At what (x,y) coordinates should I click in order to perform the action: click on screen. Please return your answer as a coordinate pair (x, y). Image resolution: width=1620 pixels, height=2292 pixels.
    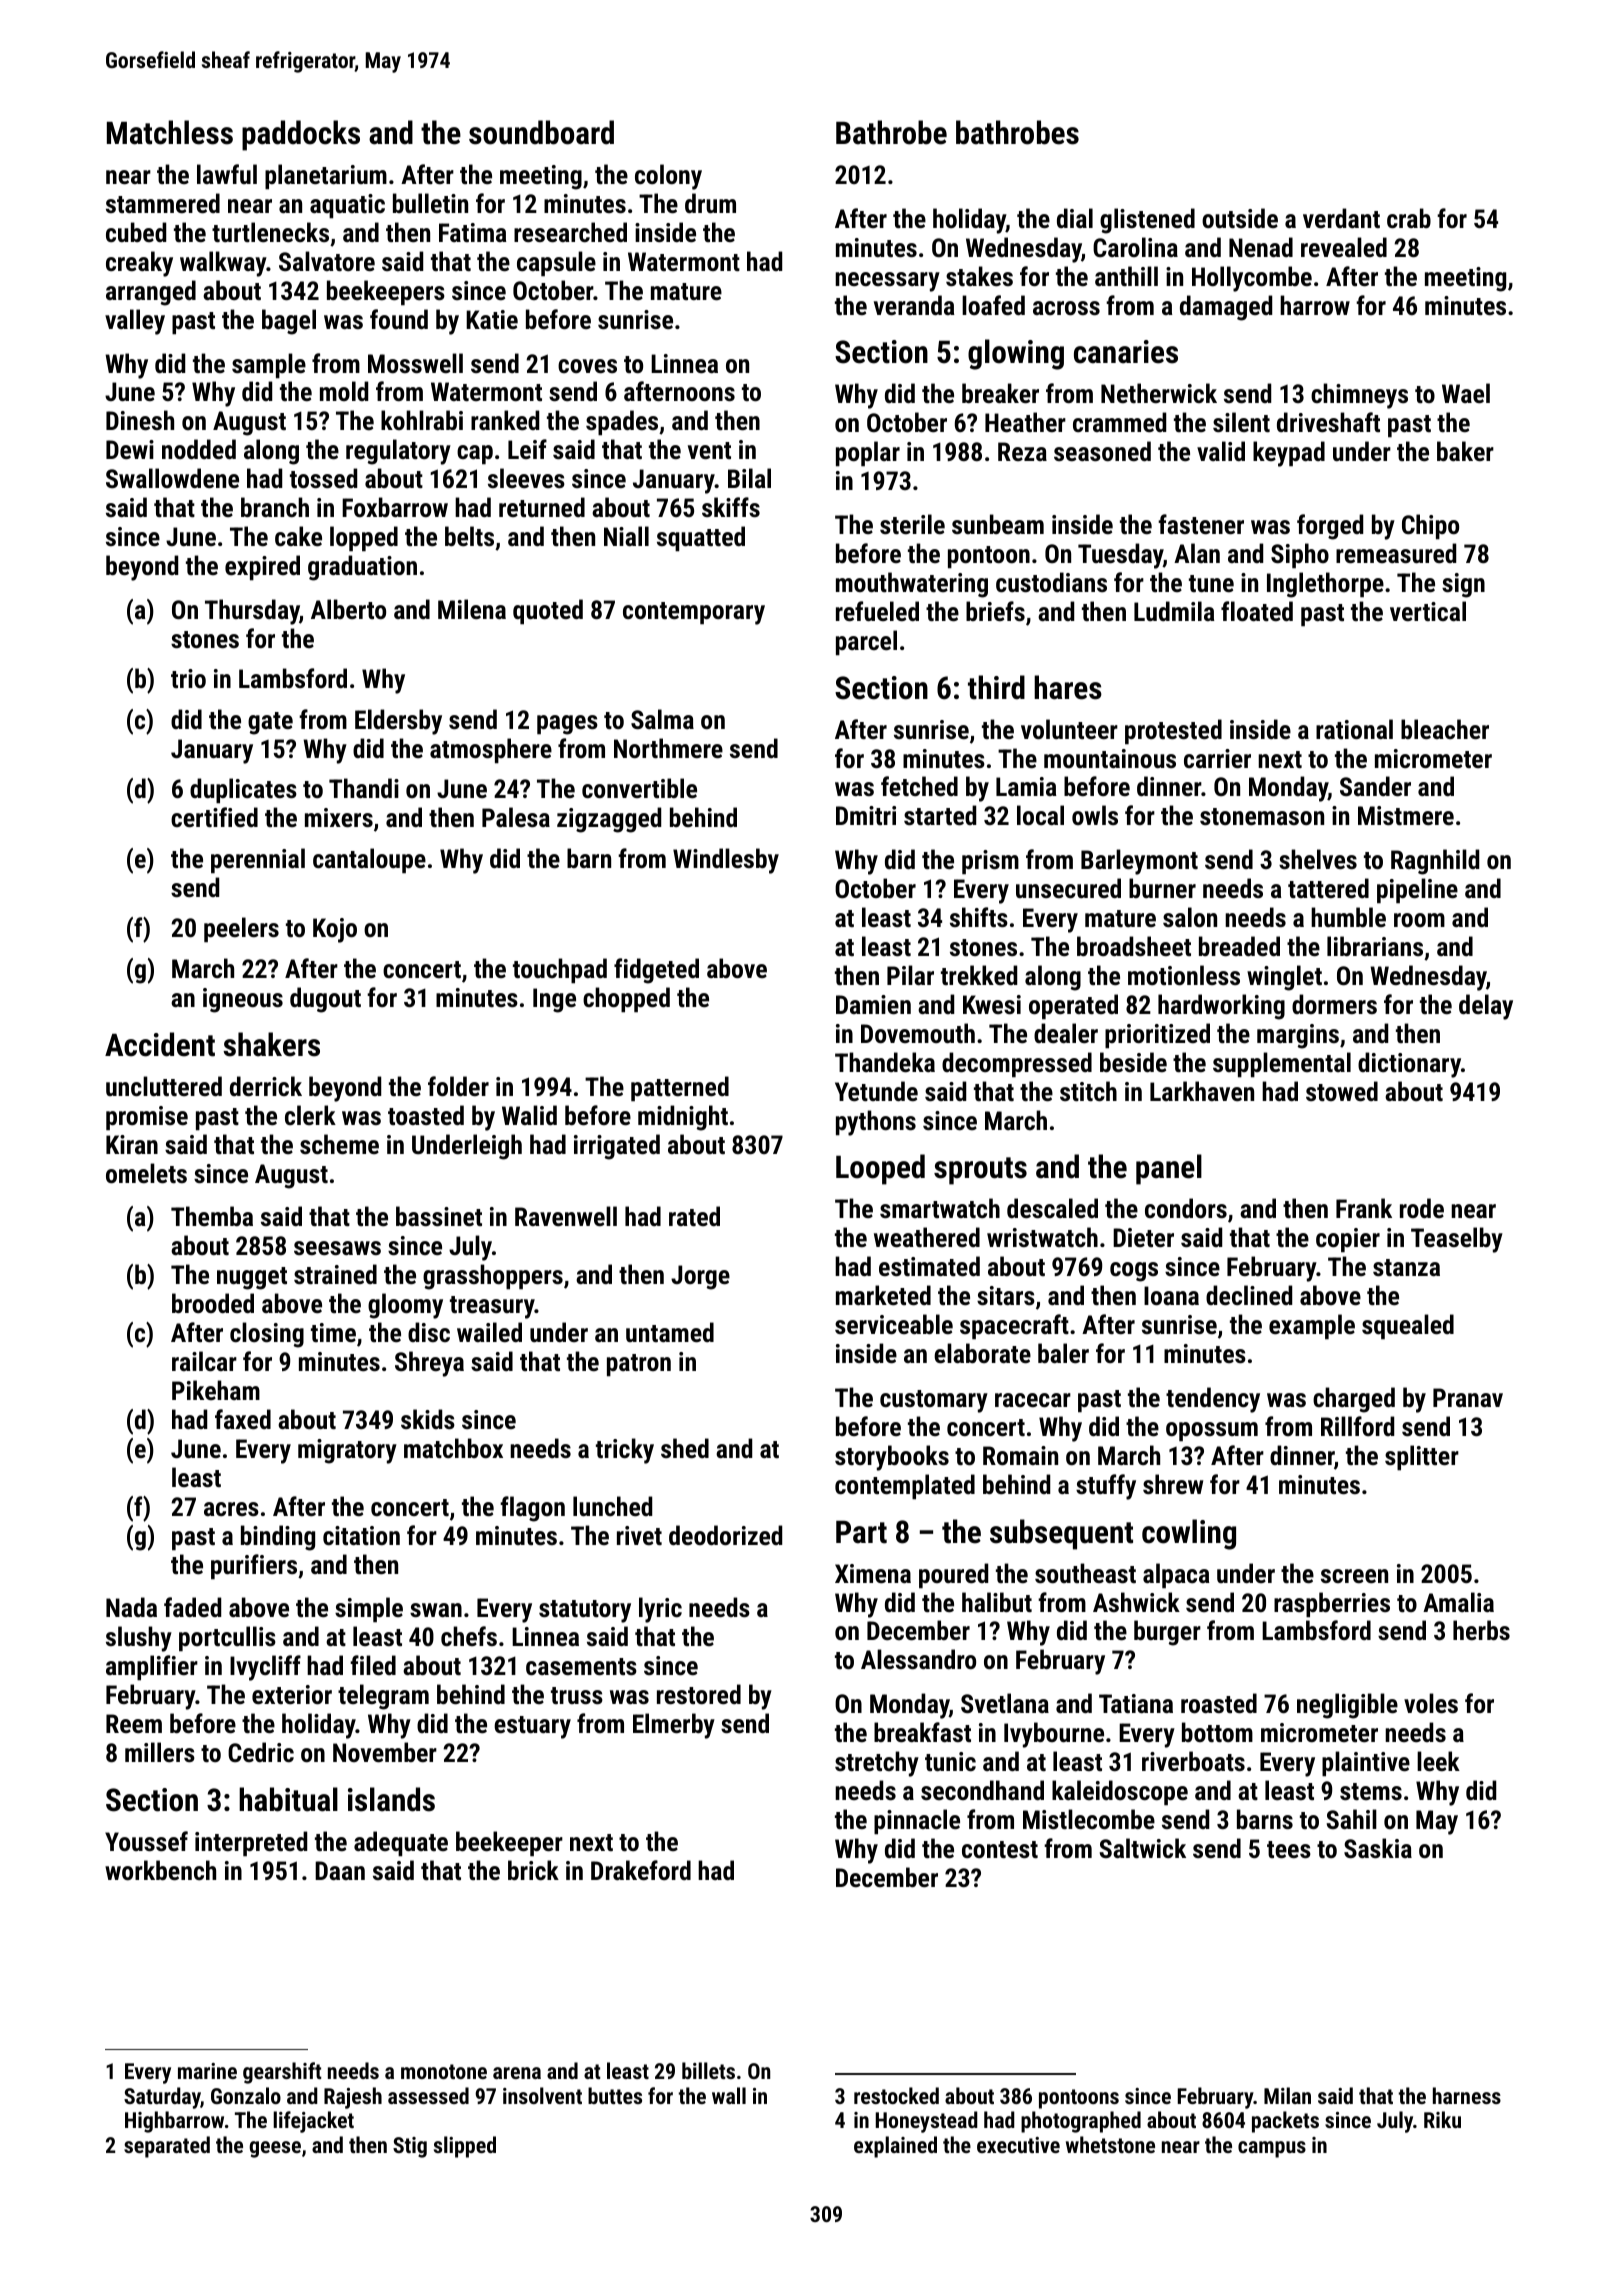
    Looking at the image, I should click on (1354, 1576).
